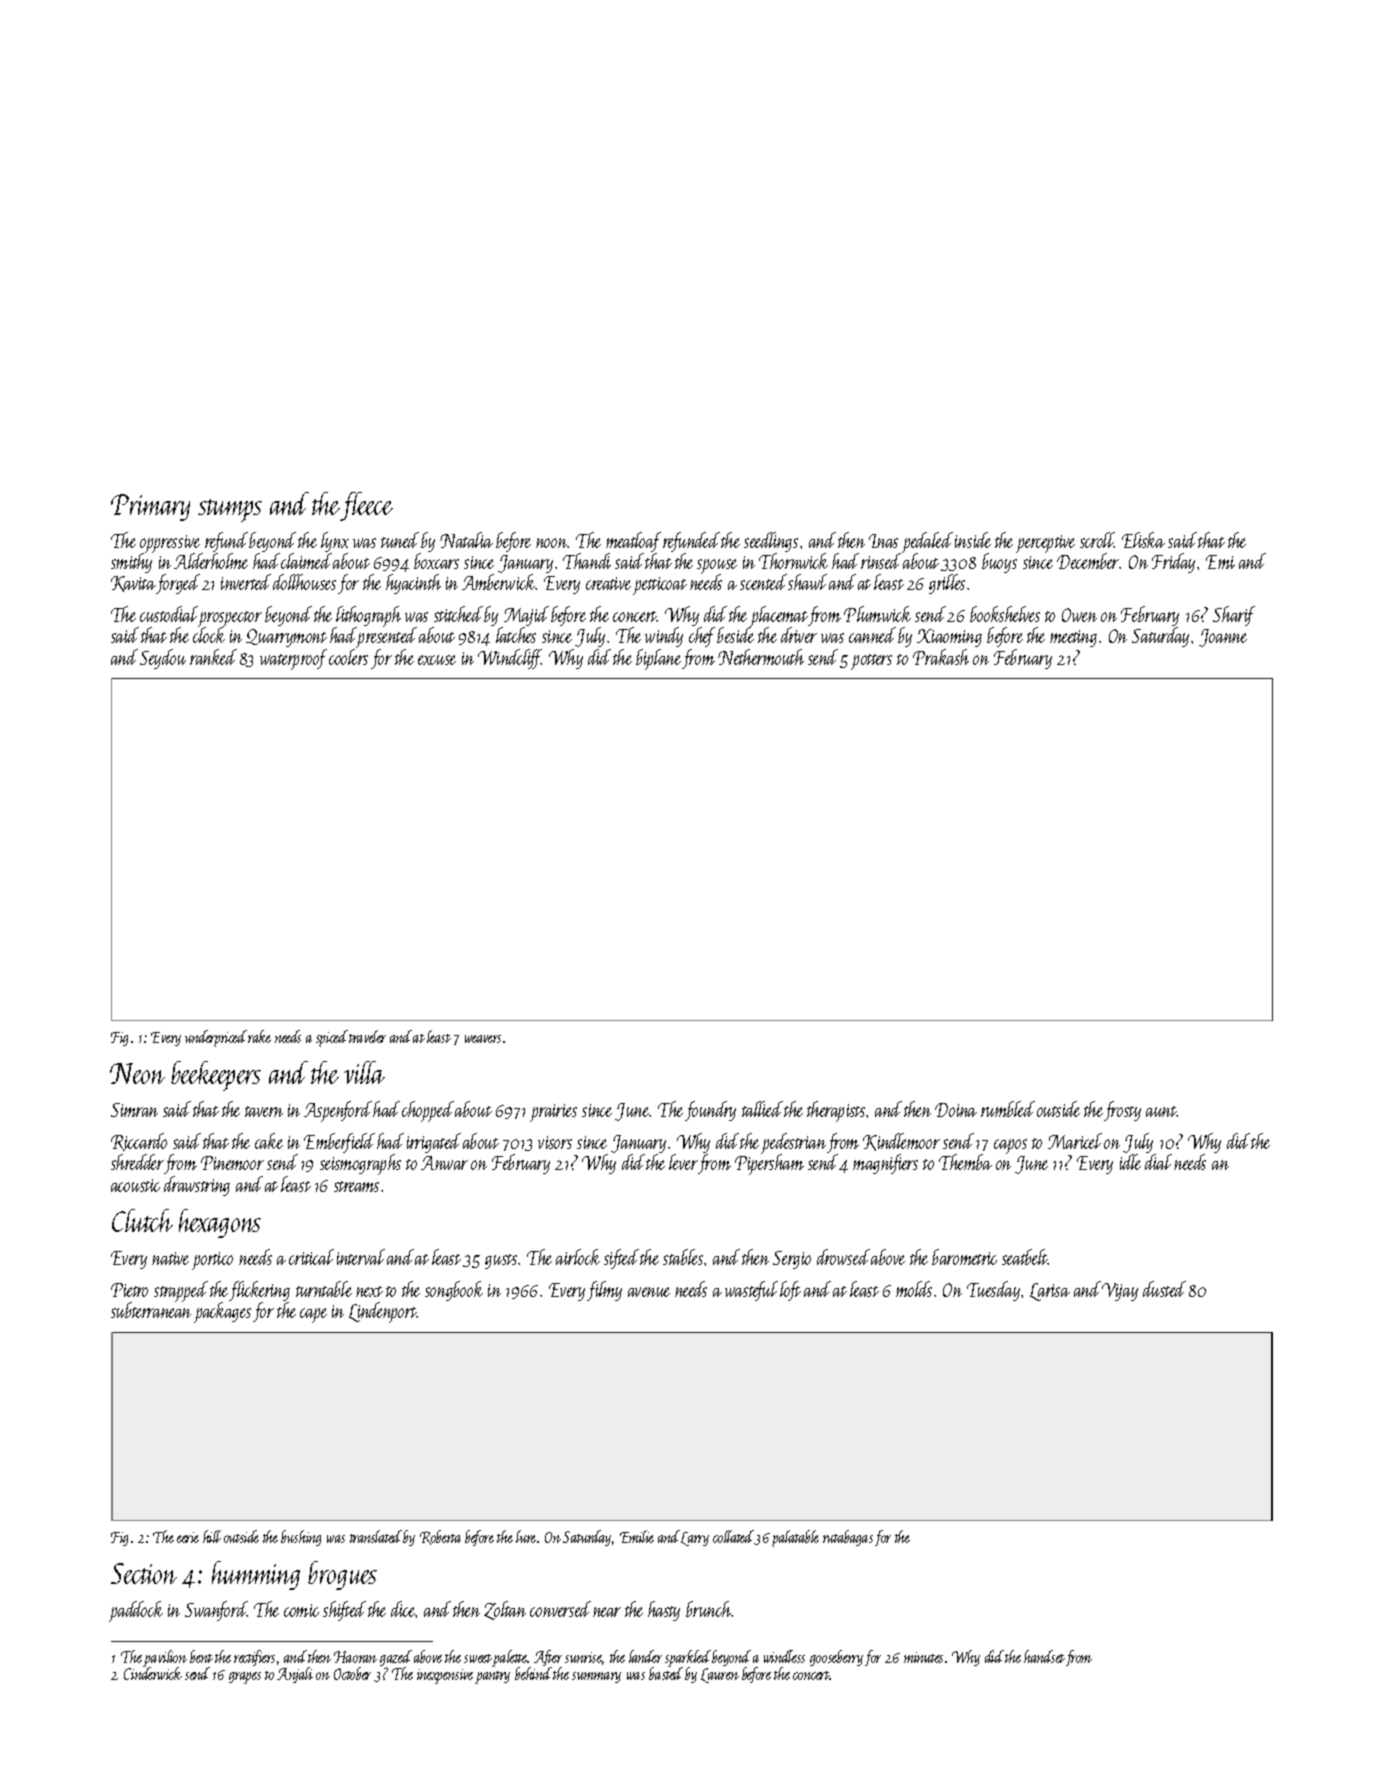 This screenshot has width=1384, height=1791. I want to click on fleece, so click(367, 506).
